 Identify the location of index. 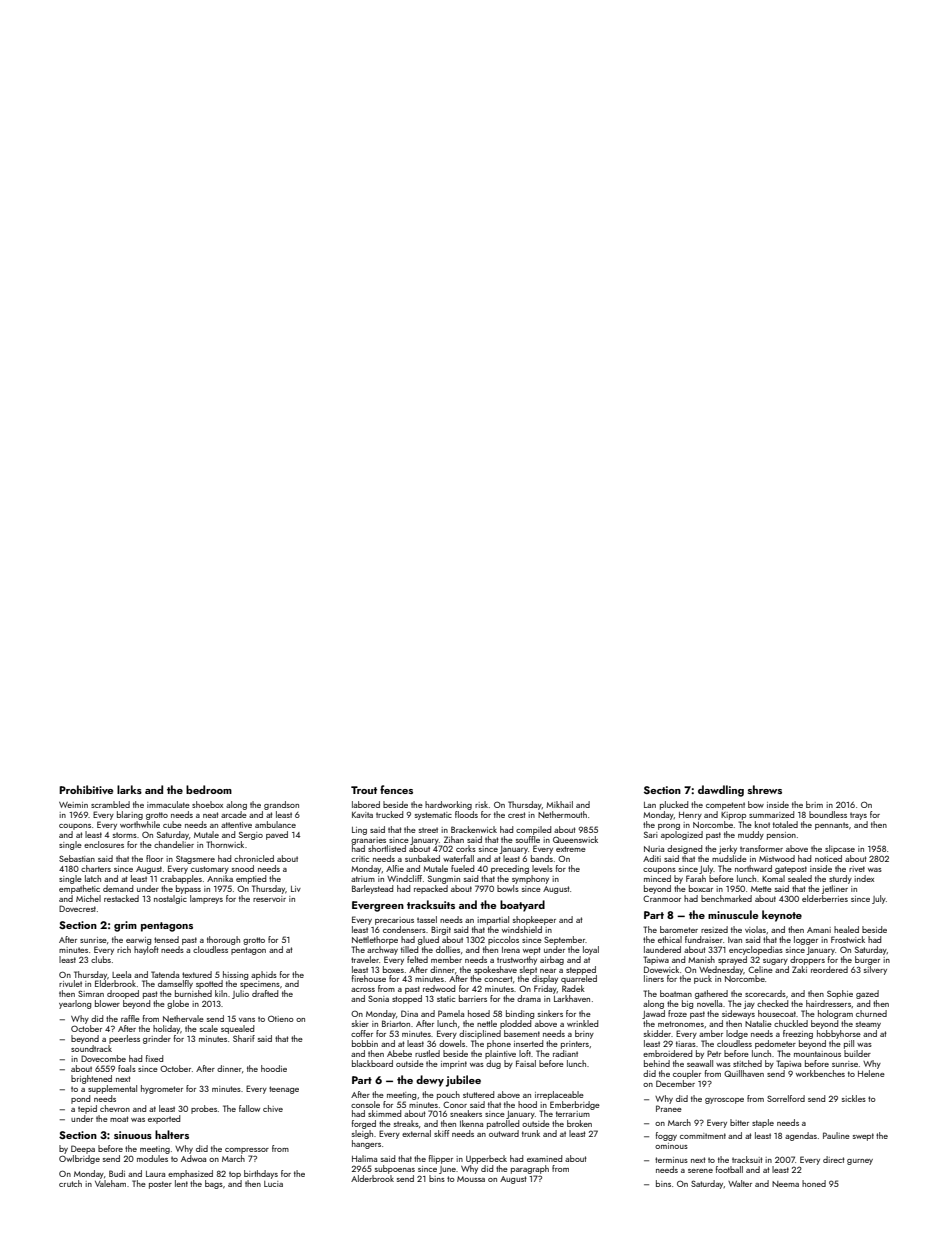
(864, 878).
